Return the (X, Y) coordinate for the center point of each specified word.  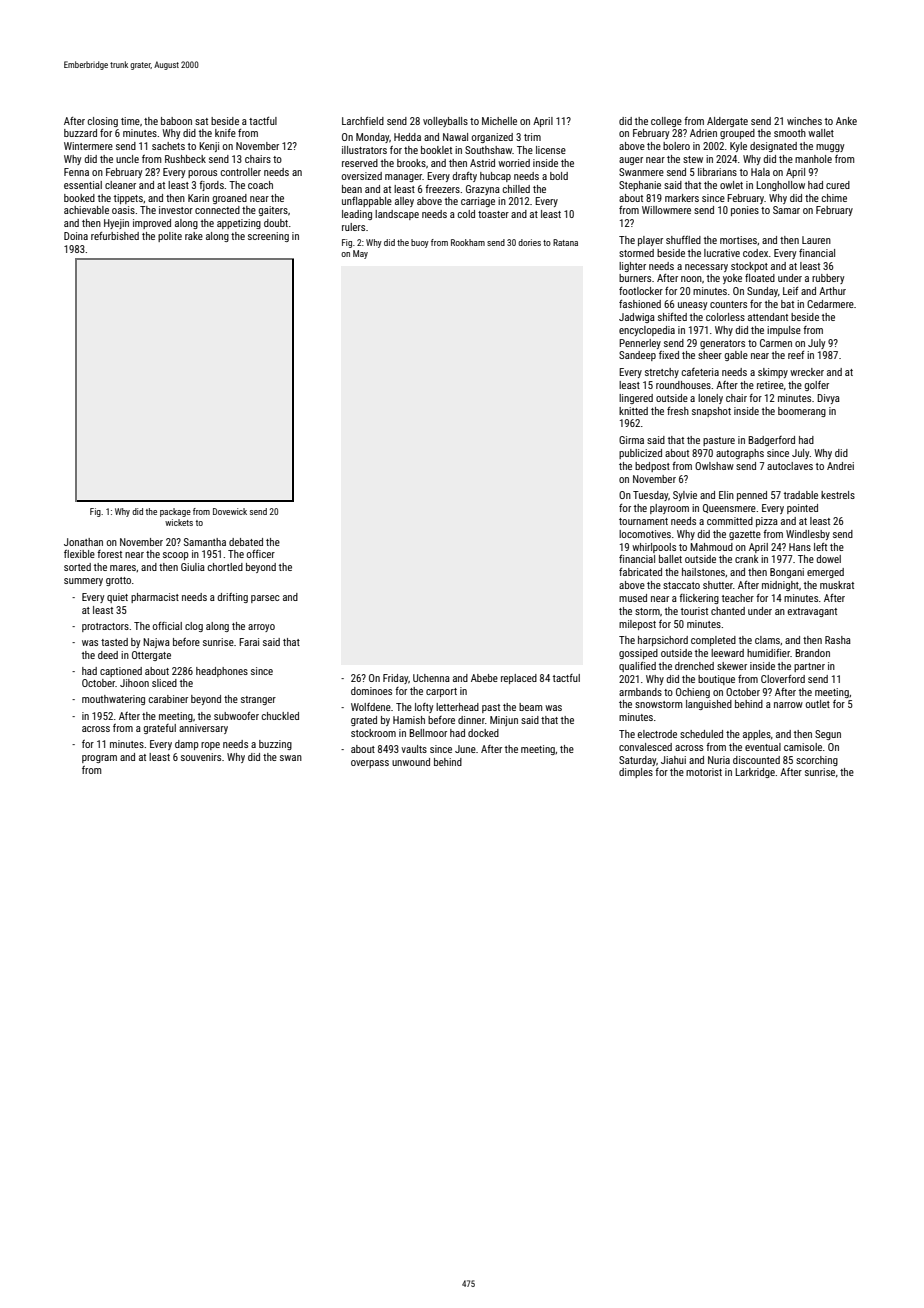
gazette (745, 535)
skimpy (773, 373)
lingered (636, 399)
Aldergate (727, 122)
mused (633, 598)
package (175, 512)
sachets (168, 146)
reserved (360, 163)
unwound (411, 762)
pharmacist (155, 598)
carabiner (168, 699)
